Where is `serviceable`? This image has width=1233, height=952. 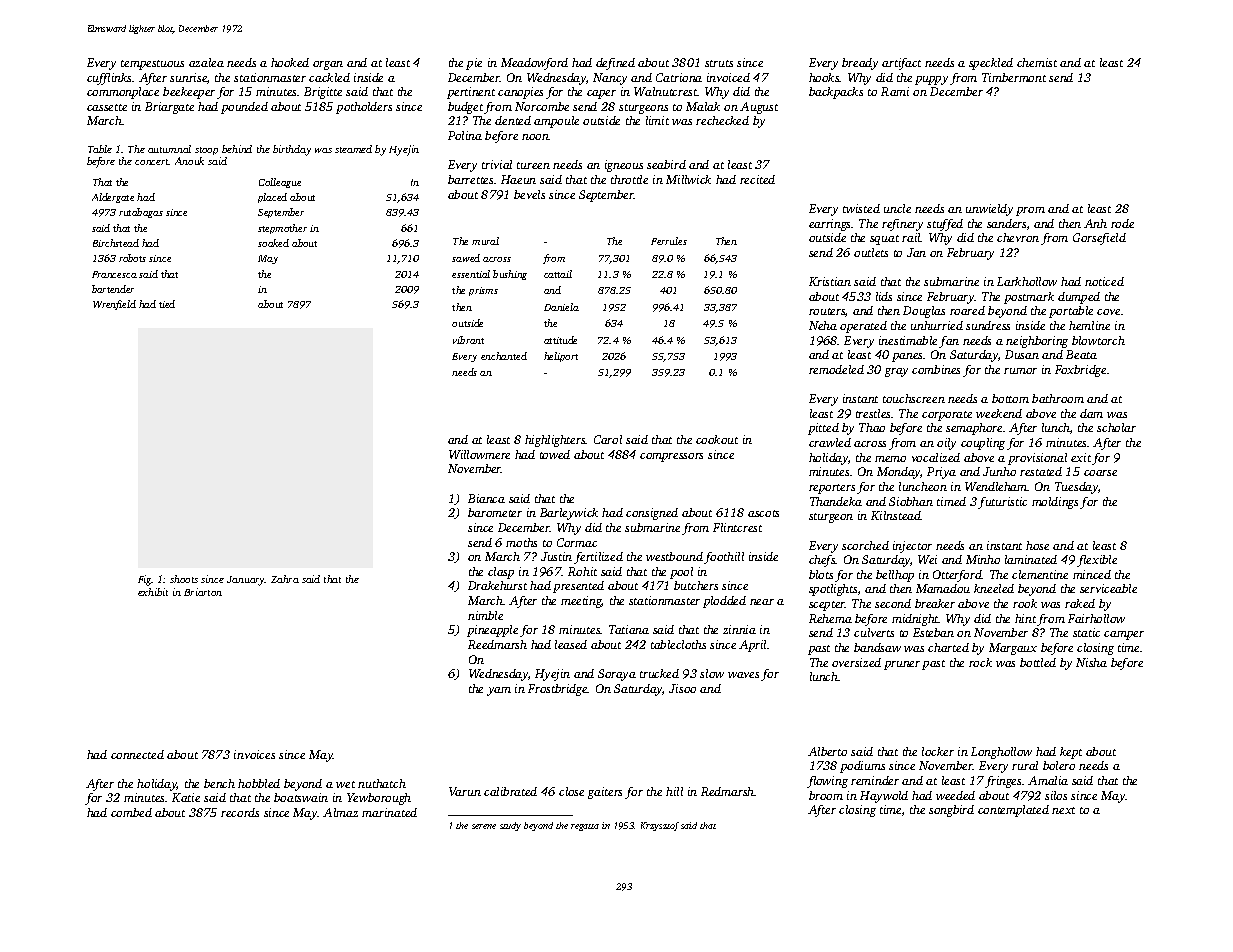 serviceable is located at coordinates (1108, 588).
